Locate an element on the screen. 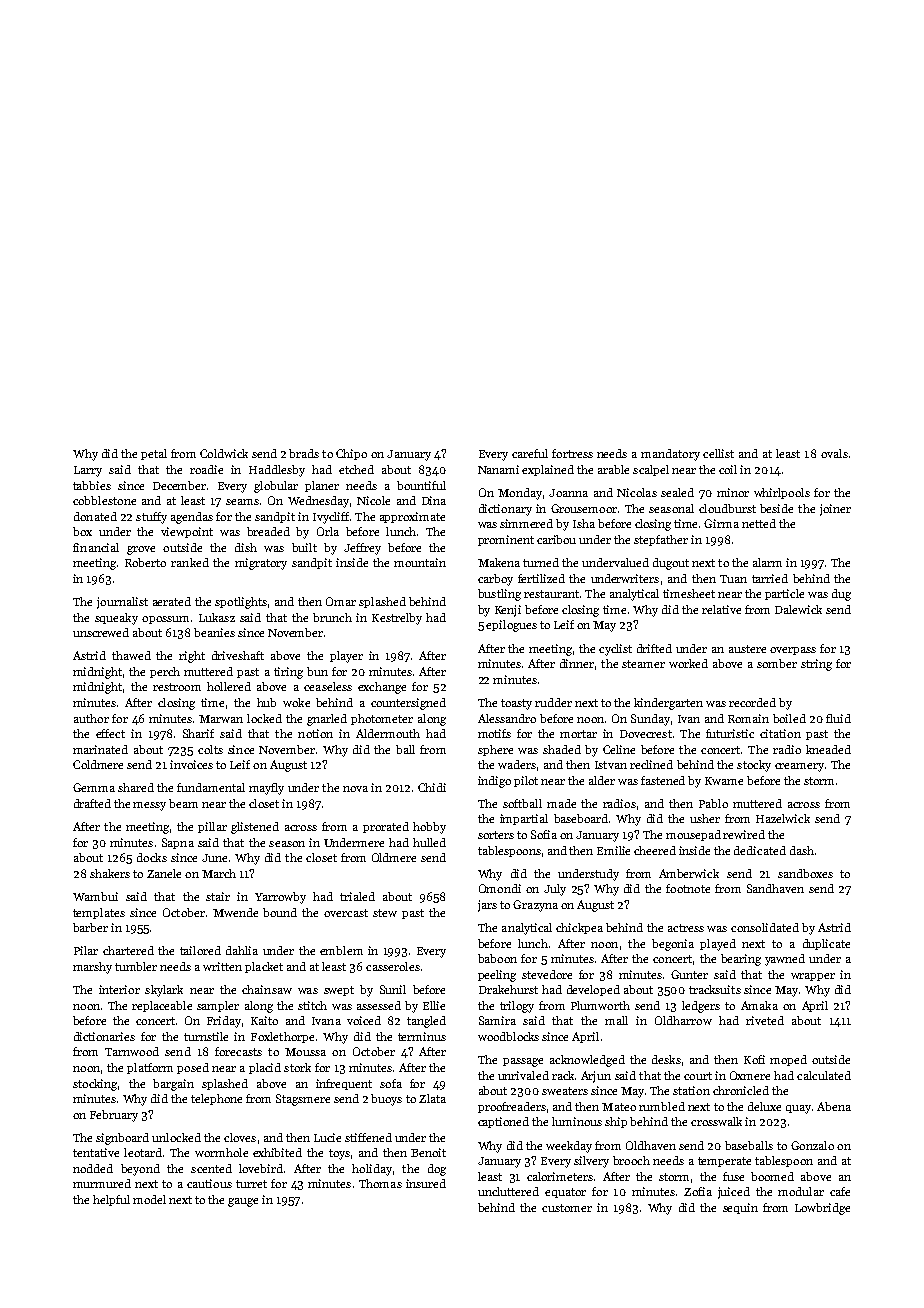 The width and height of the screenshot is (924, 1308). buoys is located at coordinates (386, 1100).
